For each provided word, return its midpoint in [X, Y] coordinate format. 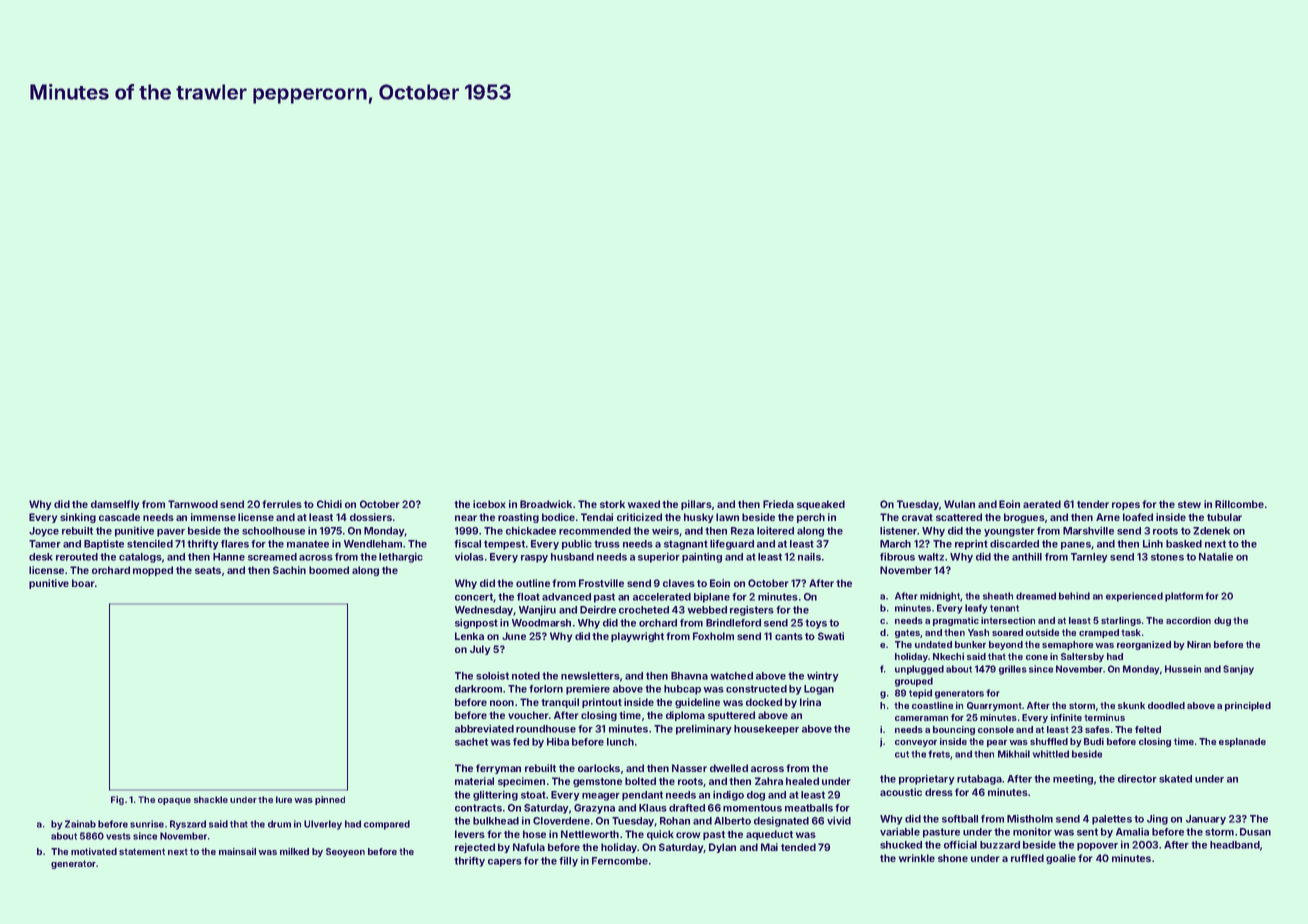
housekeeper [766, 730]
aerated [1042, 504]
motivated [94, 851]
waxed [644, 504]
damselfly [115, 505]
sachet [471, 742]
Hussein [1183, 669]
